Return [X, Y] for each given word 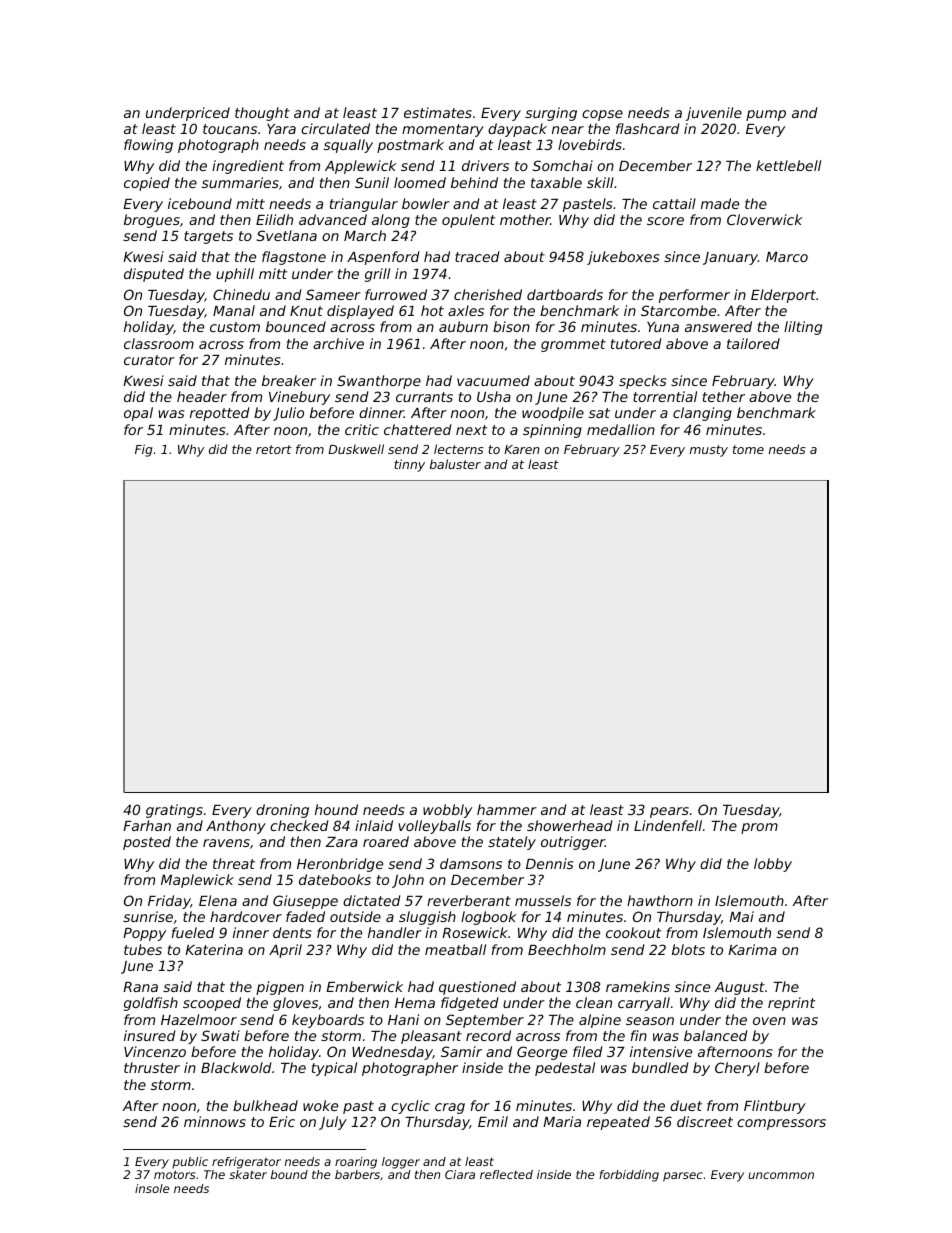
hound [336, 809]
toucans [230, 129]
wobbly [447, 811]
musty [709, 451]
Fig [144, 450]
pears [669, 812]
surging [551, 114]
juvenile [714, 114]
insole [152, 1188]
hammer [507, 809]
